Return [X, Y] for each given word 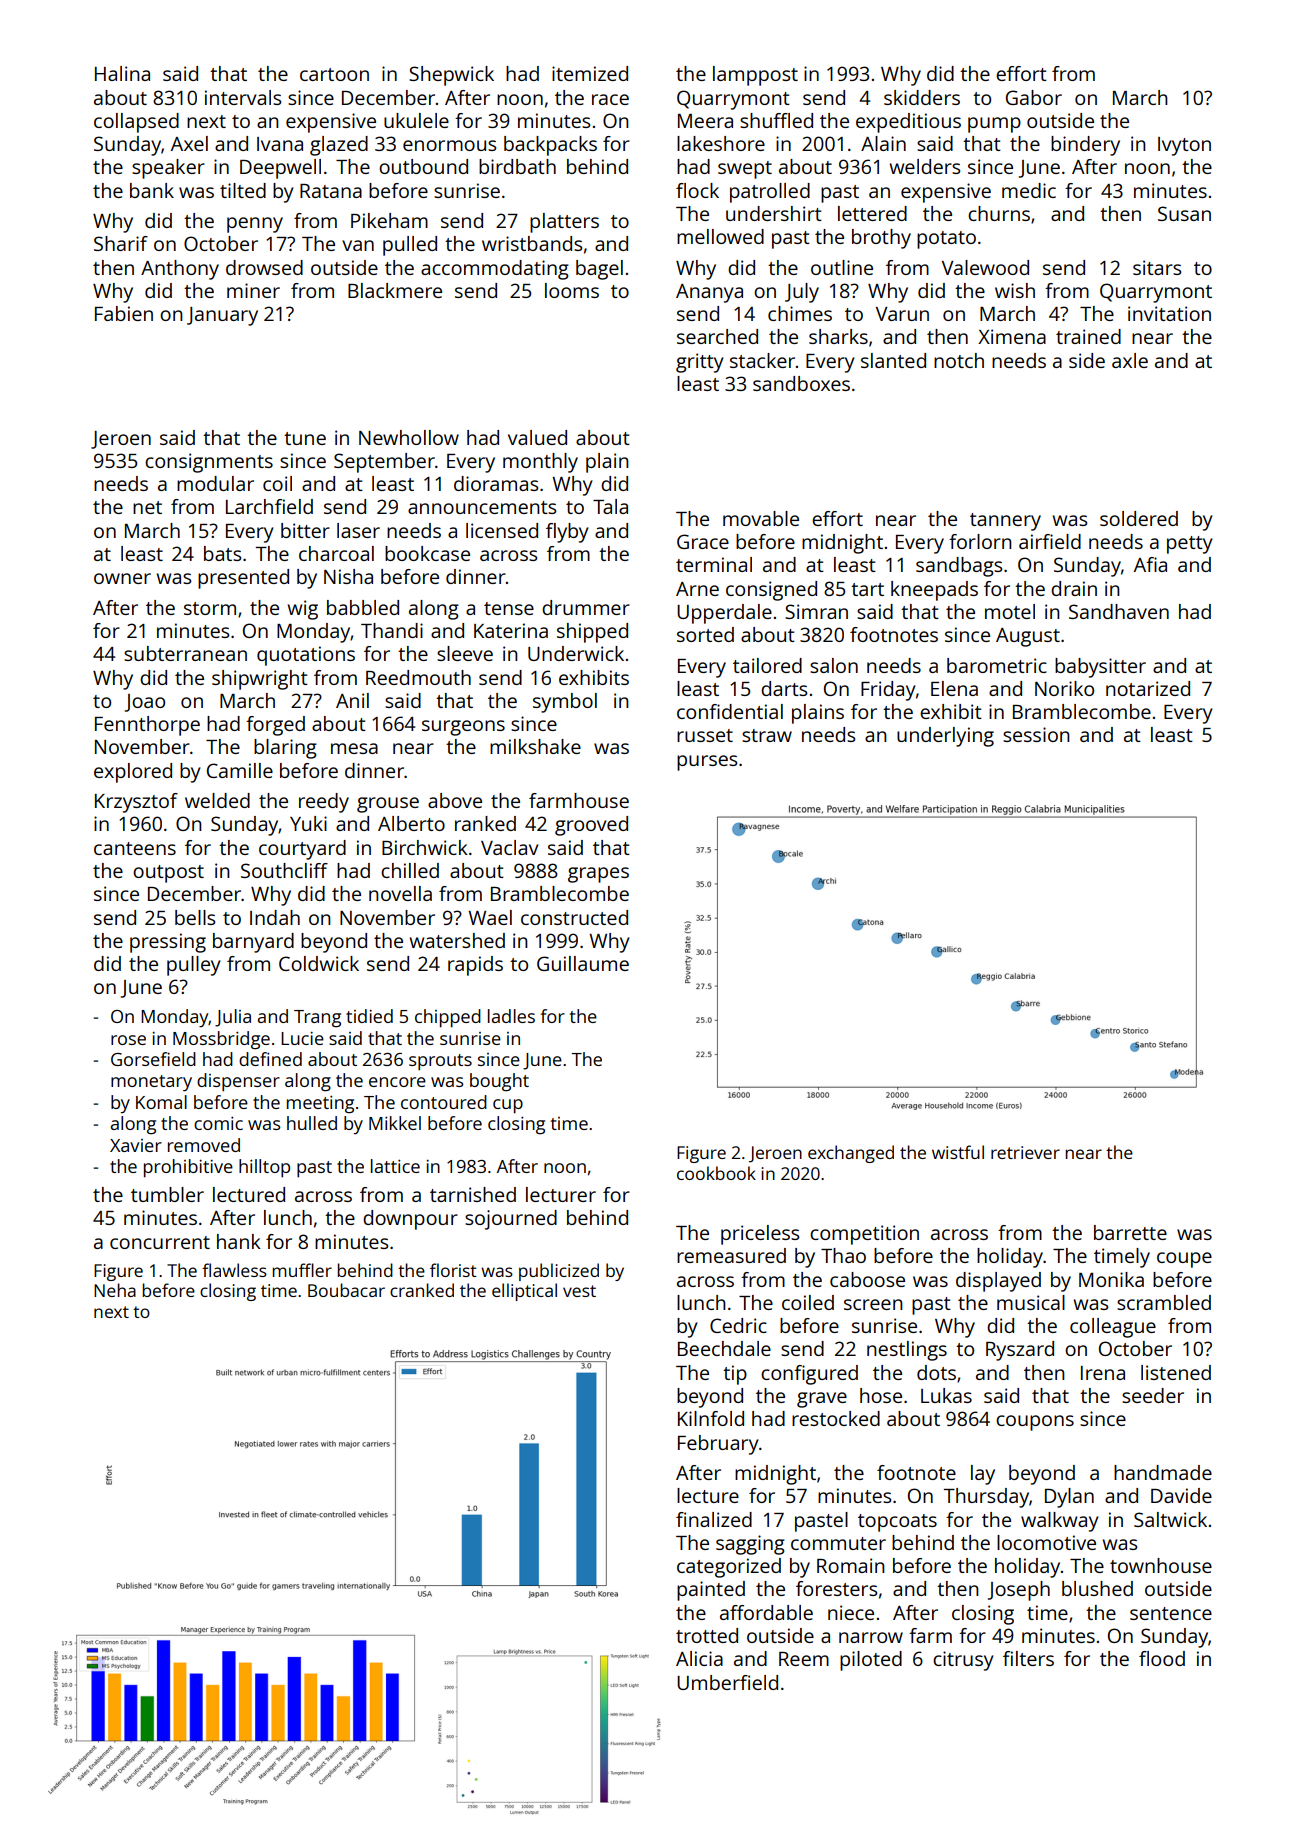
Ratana [331, 191]
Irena [1103, 1373]
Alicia [699, 1658]
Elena [954, 688]
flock [697, 190]
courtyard [302, 850]
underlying [945, 737]
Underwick [576, 653]
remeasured [731, 1255]
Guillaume [583, 963]
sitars [1157, 267]
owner [122, 578]
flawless [234, 1270]
